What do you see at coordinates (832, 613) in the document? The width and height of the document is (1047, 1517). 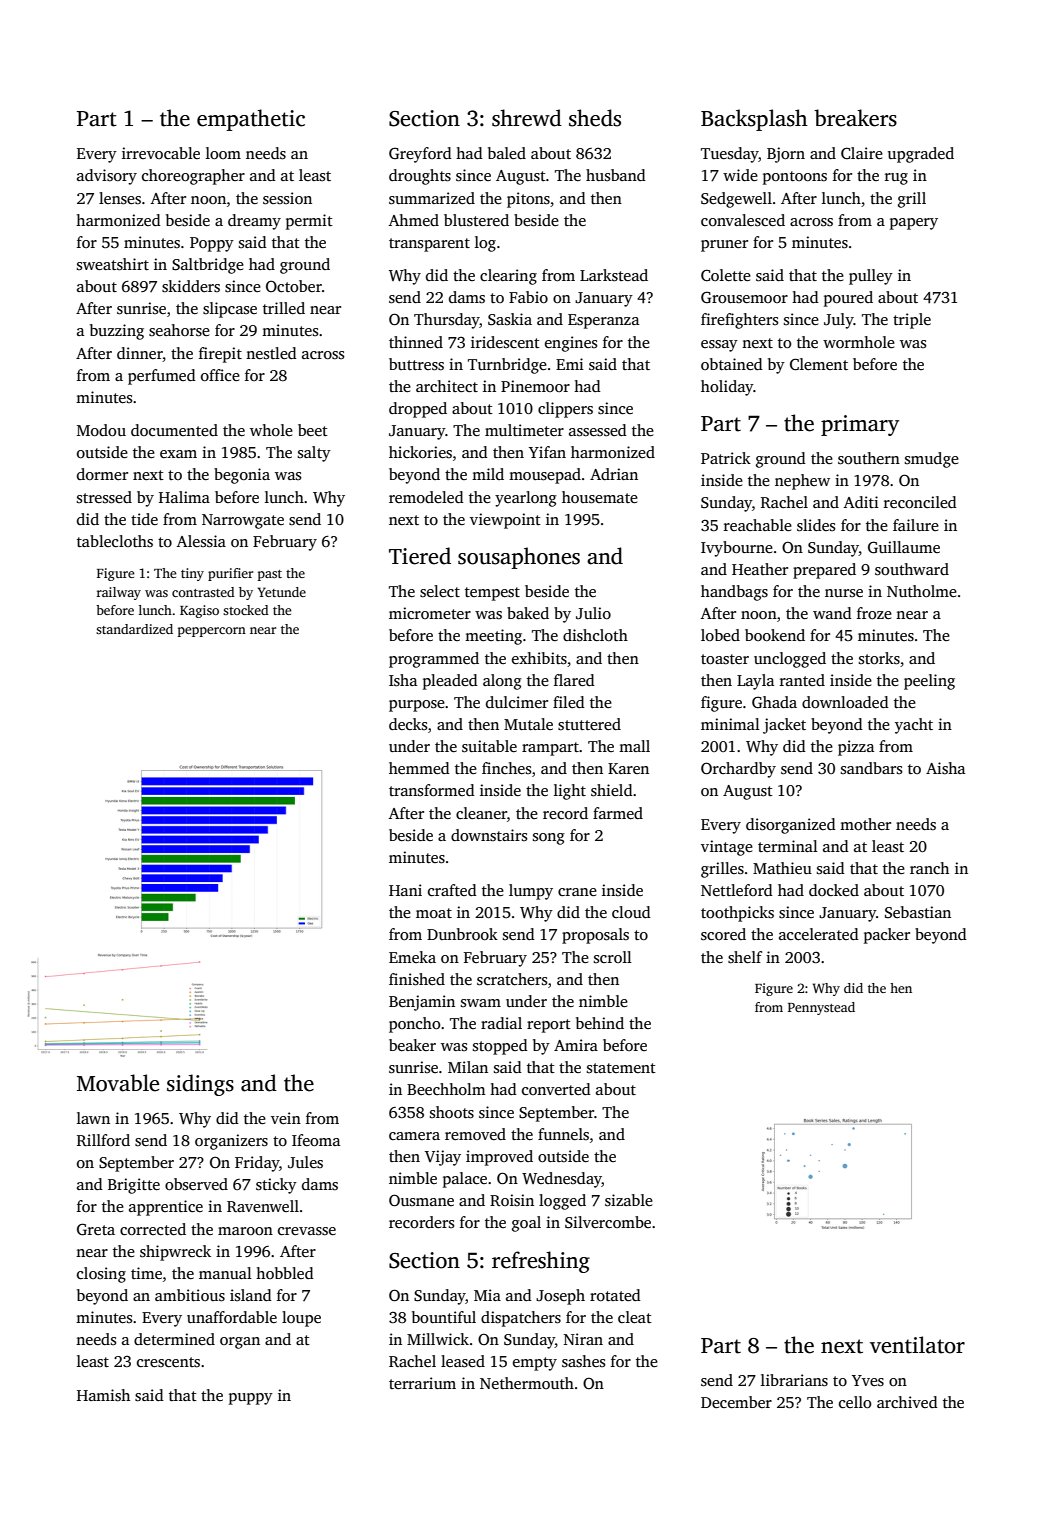 I see `wand` at bounding box center [832, 613].
